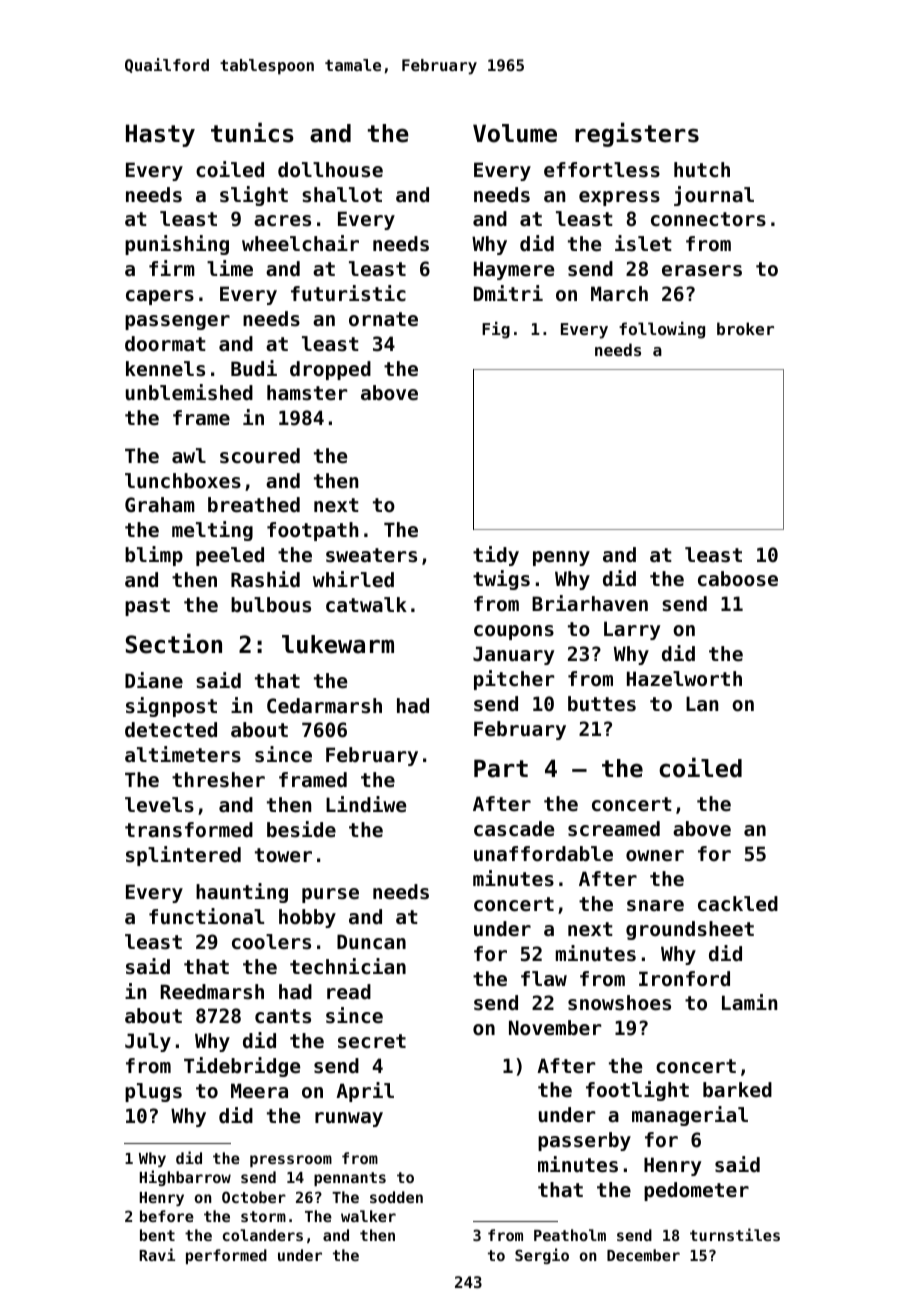  What do you see at coordinates (662, 330) in the document?
I see `following` at bounding box center [662, 330].
